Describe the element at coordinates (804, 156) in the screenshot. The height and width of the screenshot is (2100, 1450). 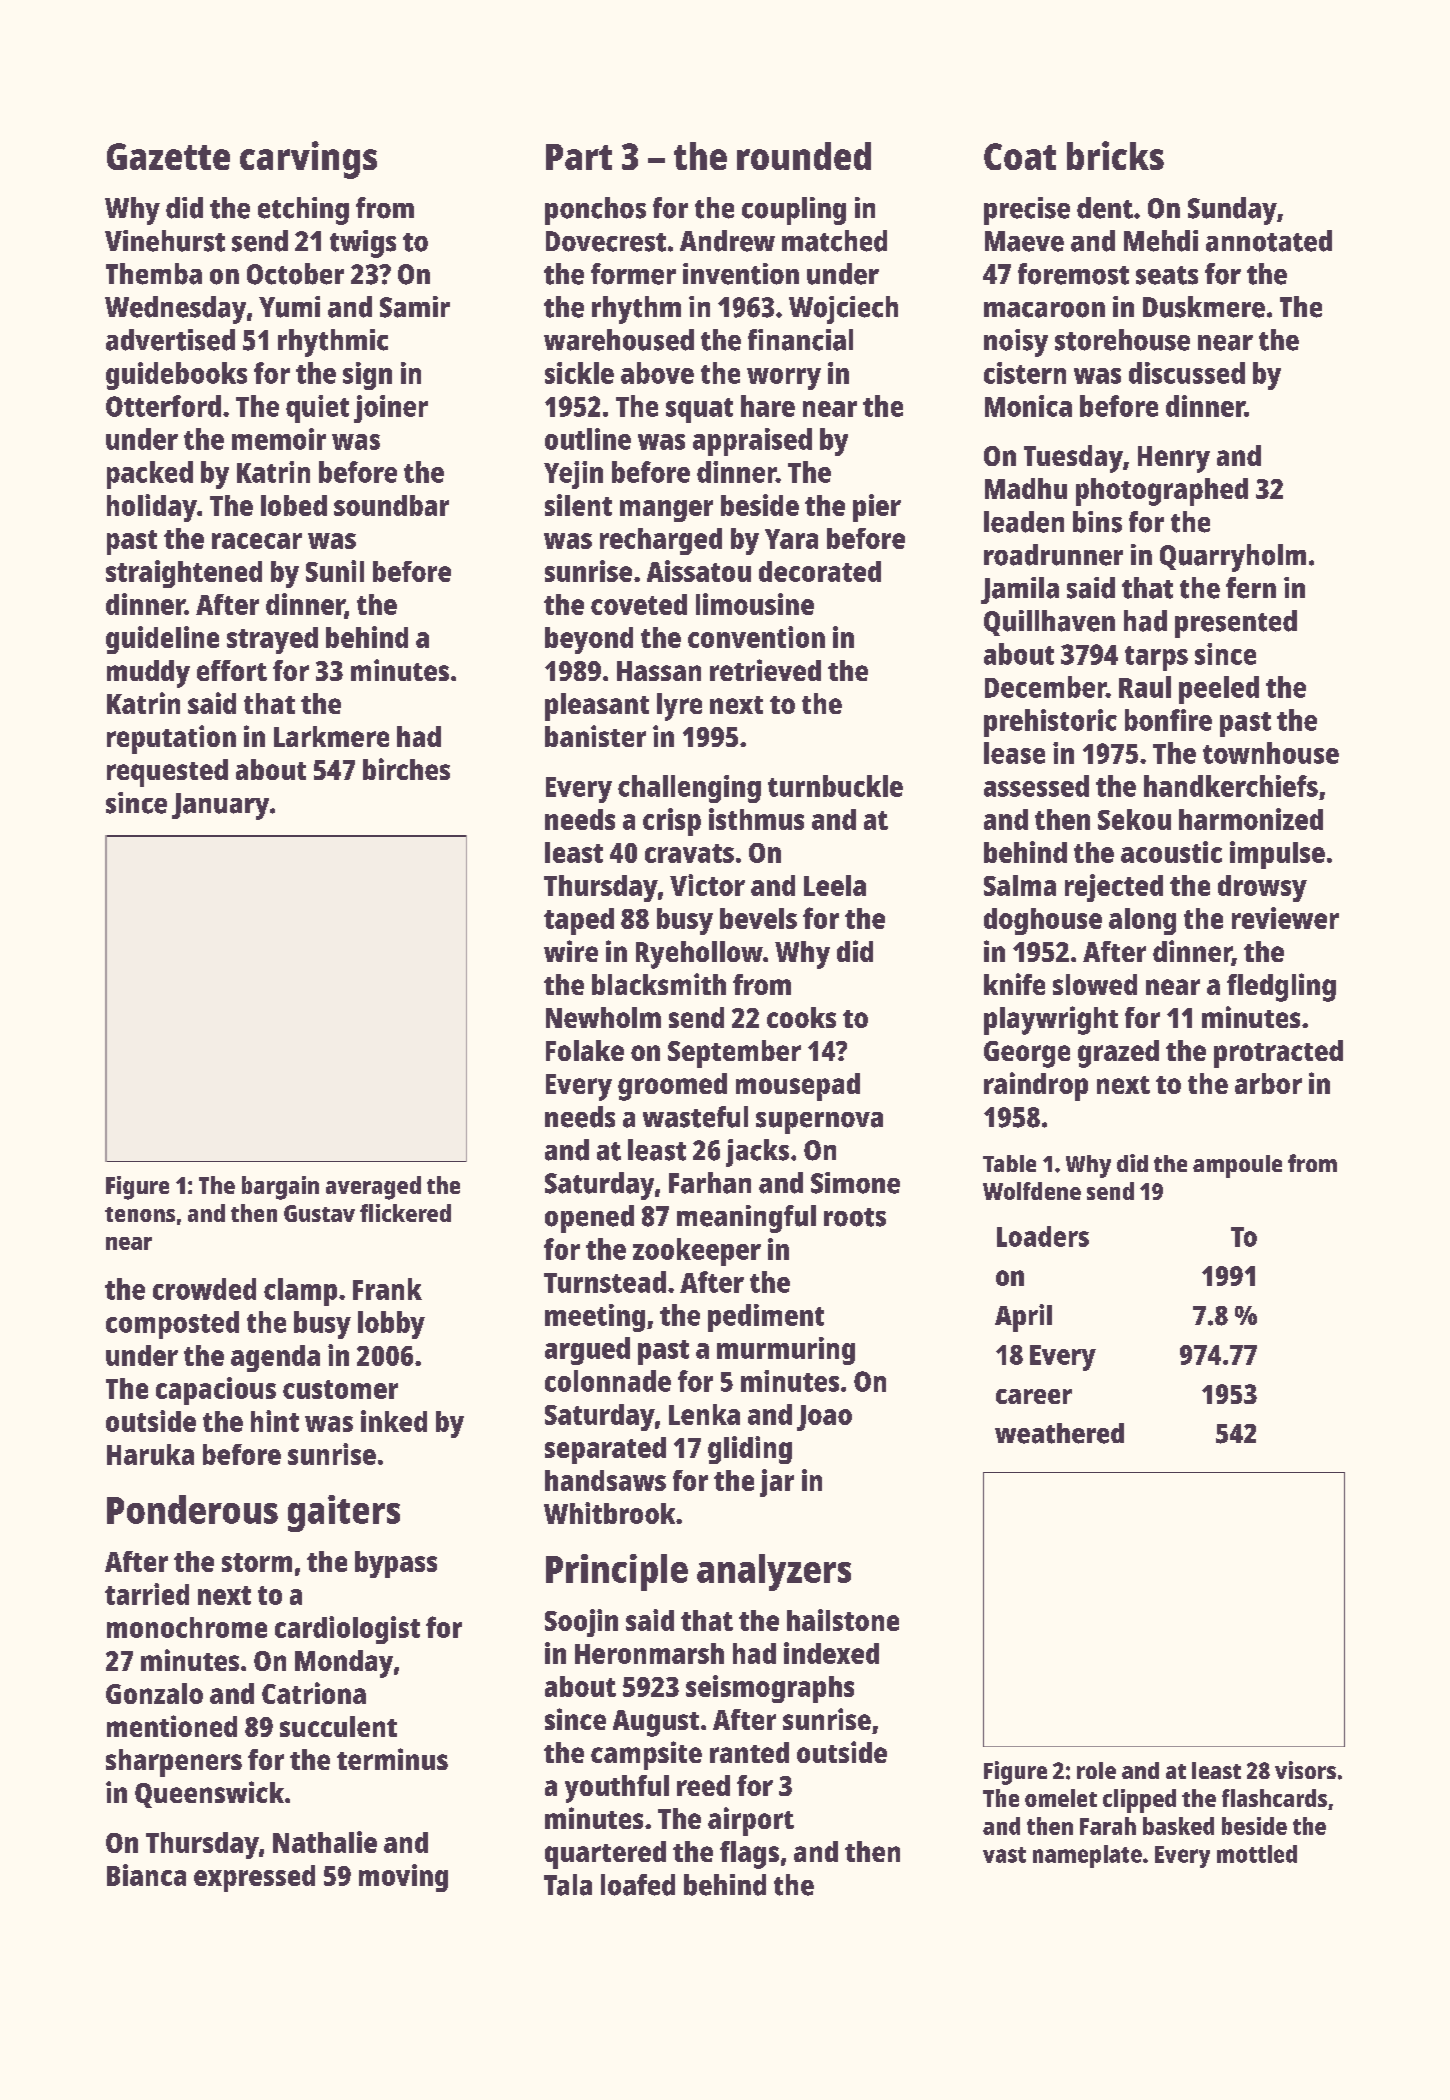
I see `rounded` at that location.
